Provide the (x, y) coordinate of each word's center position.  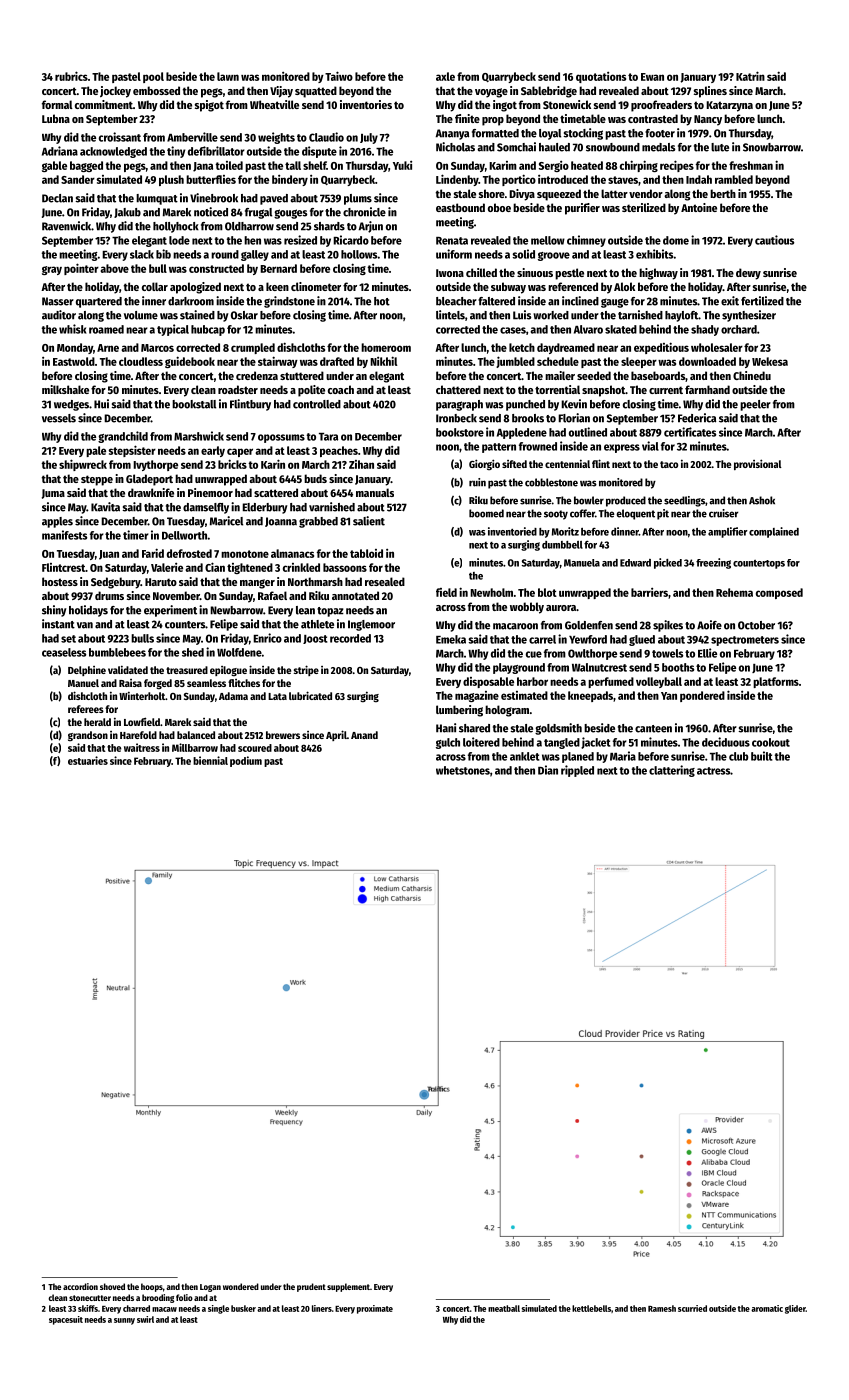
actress (713, 771)
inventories (366, 104)
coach (341, 389)
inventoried (512, 531)
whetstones (463, 770)
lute (720, 147)
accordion (80, 1286)
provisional (758, 464)
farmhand (707, 389)
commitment (104, 104)
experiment (170, 611)
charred (136, 1308)
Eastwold (74, 361)
